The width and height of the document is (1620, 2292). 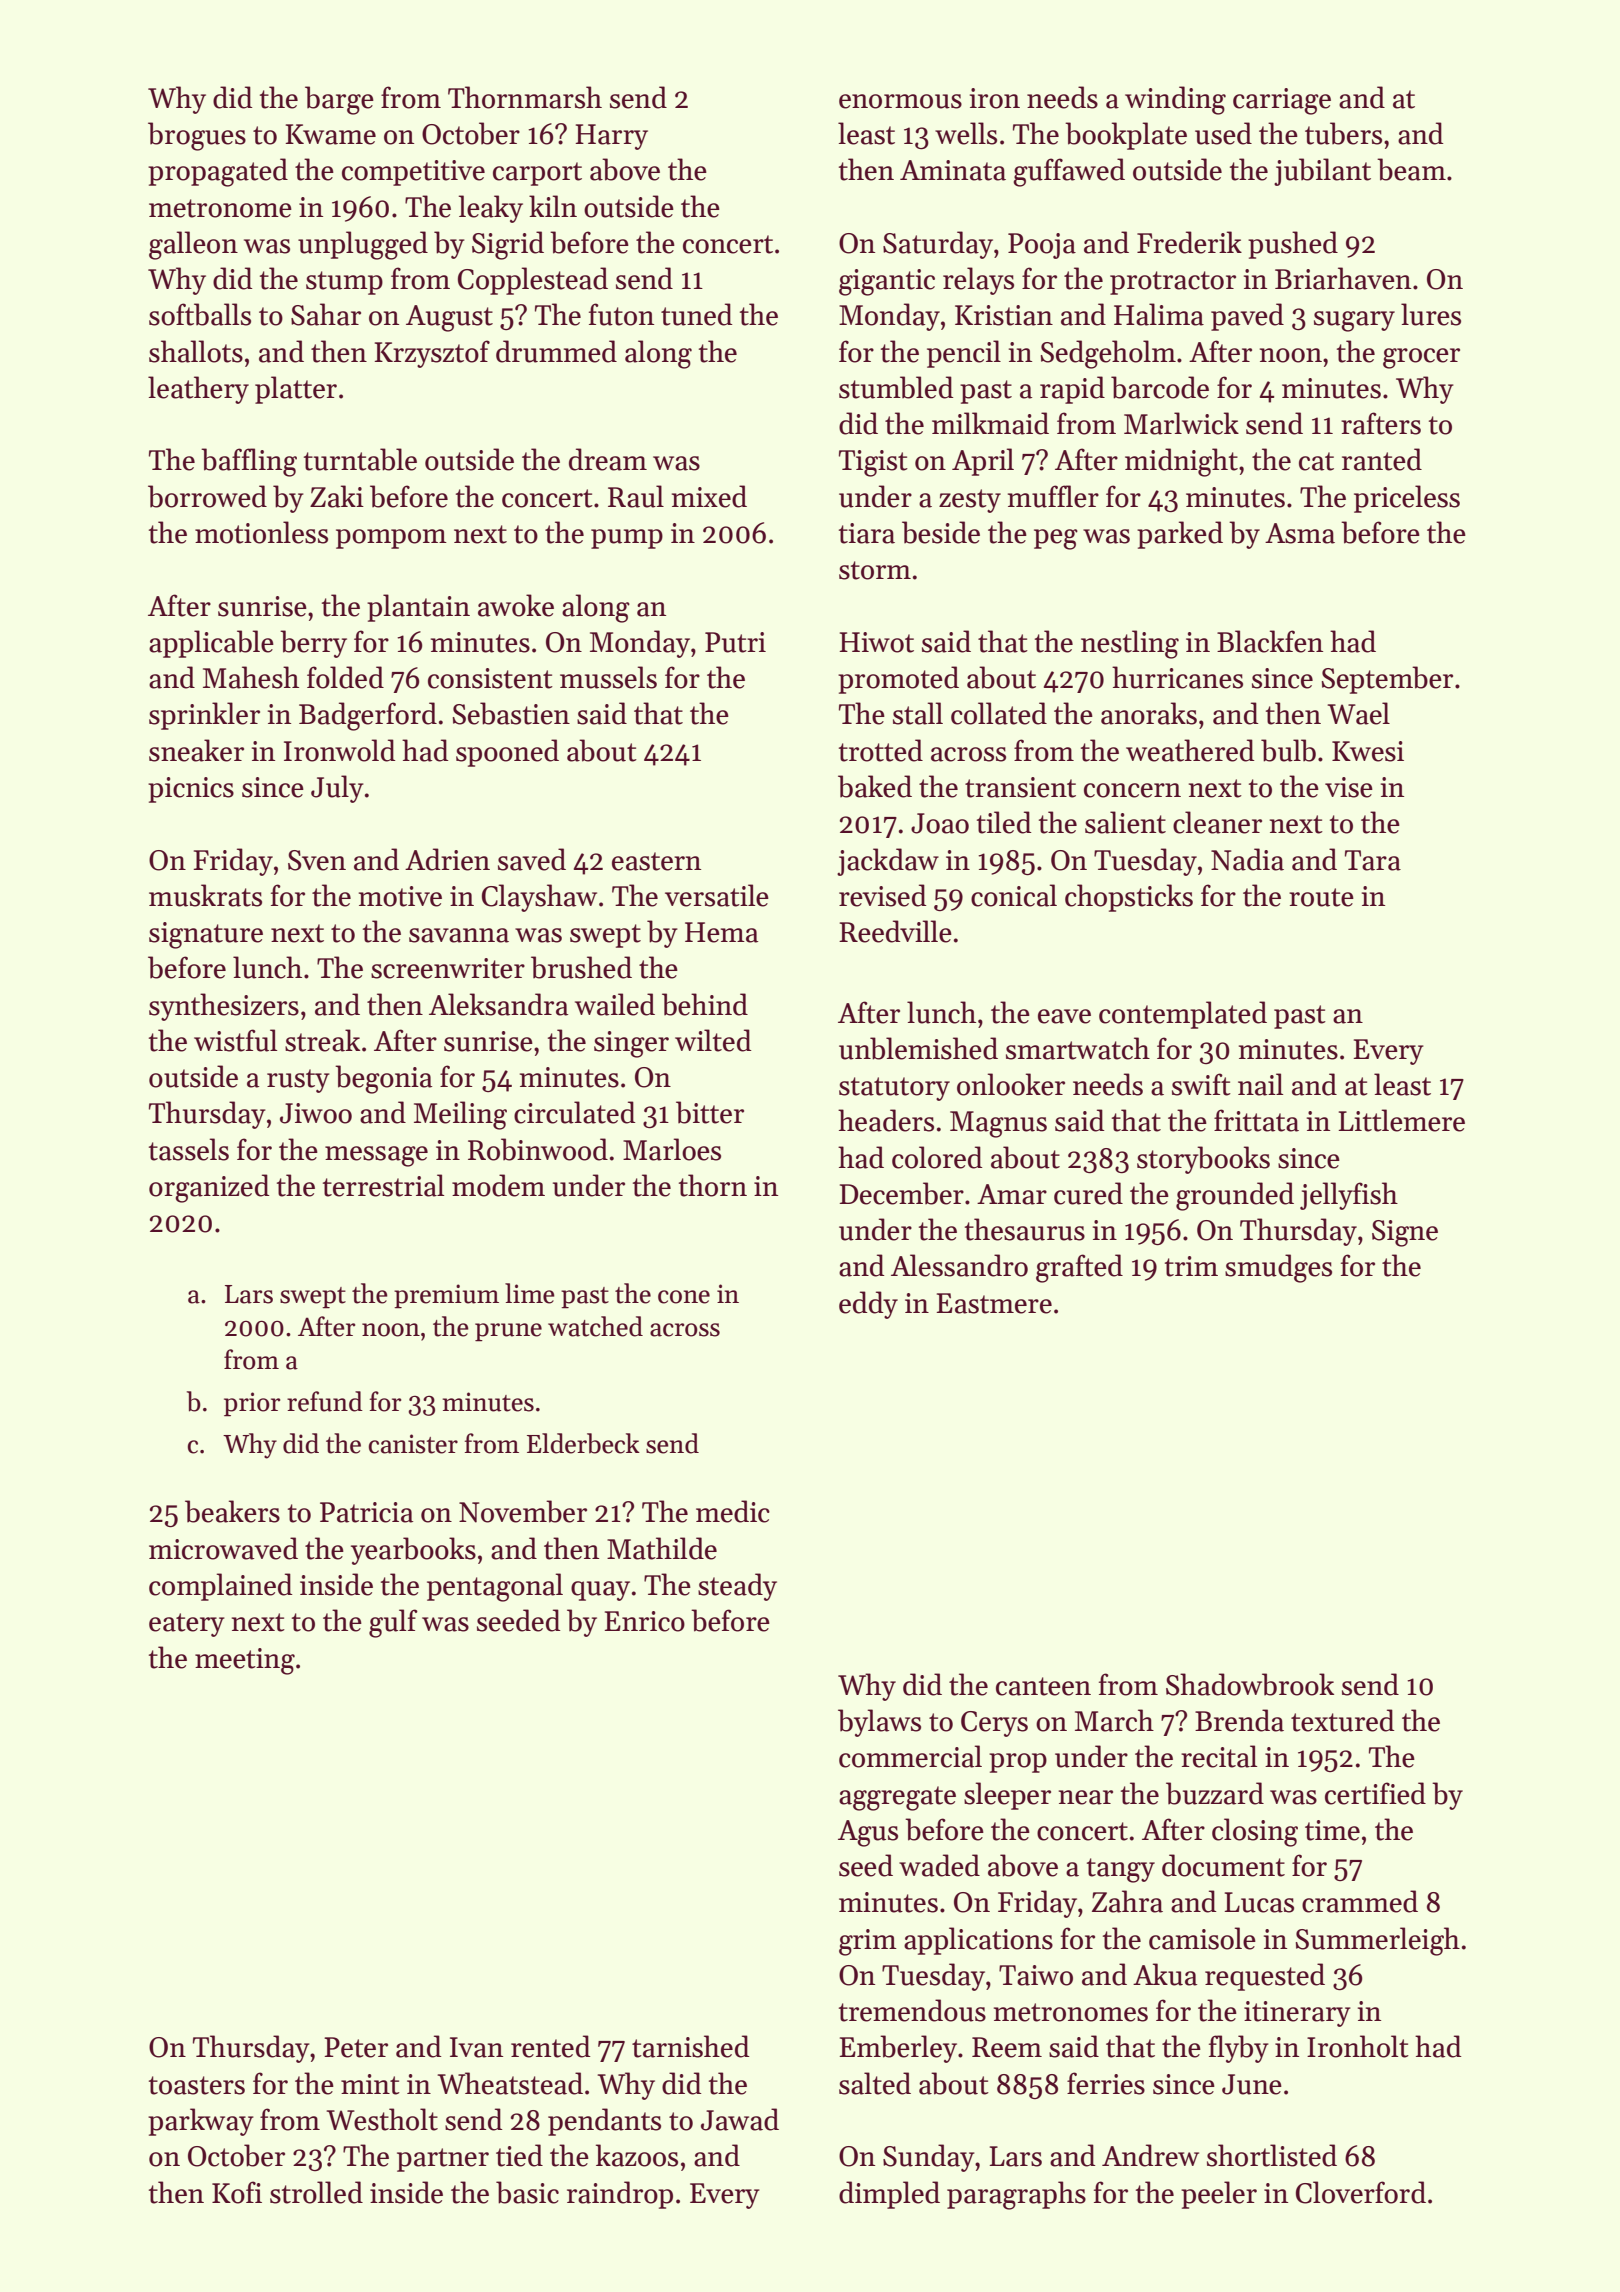 I want to click on paragraphs, so click(x=1016, y=2195).
